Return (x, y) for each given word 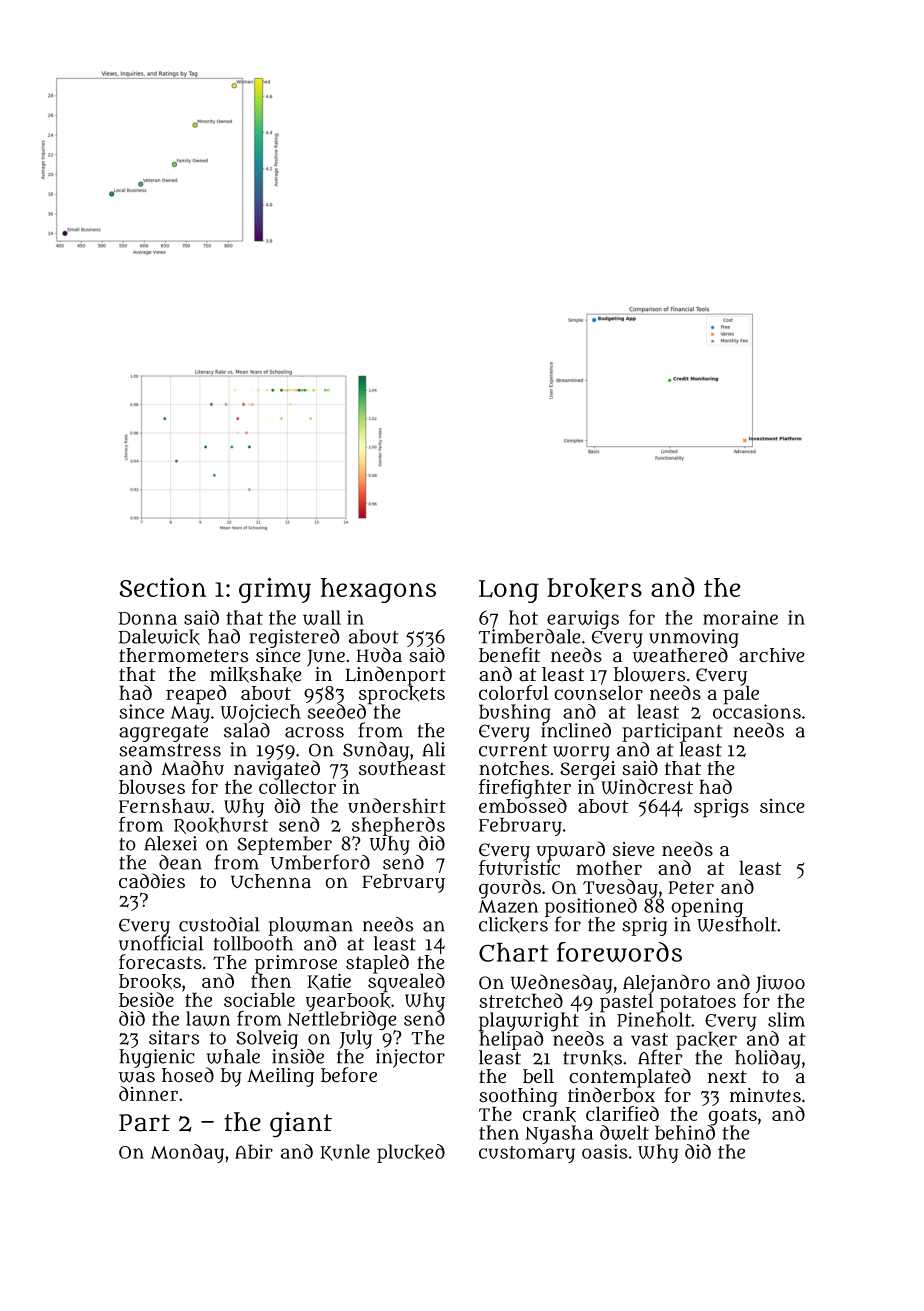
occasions (757, 711)
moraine (740, 617)
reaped (196, 695)
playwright (529, 1021)
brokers (594, 588)
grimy (275, 590)
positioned (591, 907)
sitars (174, 1037)
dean (180, 862)
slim (786, 1019)
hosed (188, 1075)
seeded (338, 711)
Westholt (737, 924)
